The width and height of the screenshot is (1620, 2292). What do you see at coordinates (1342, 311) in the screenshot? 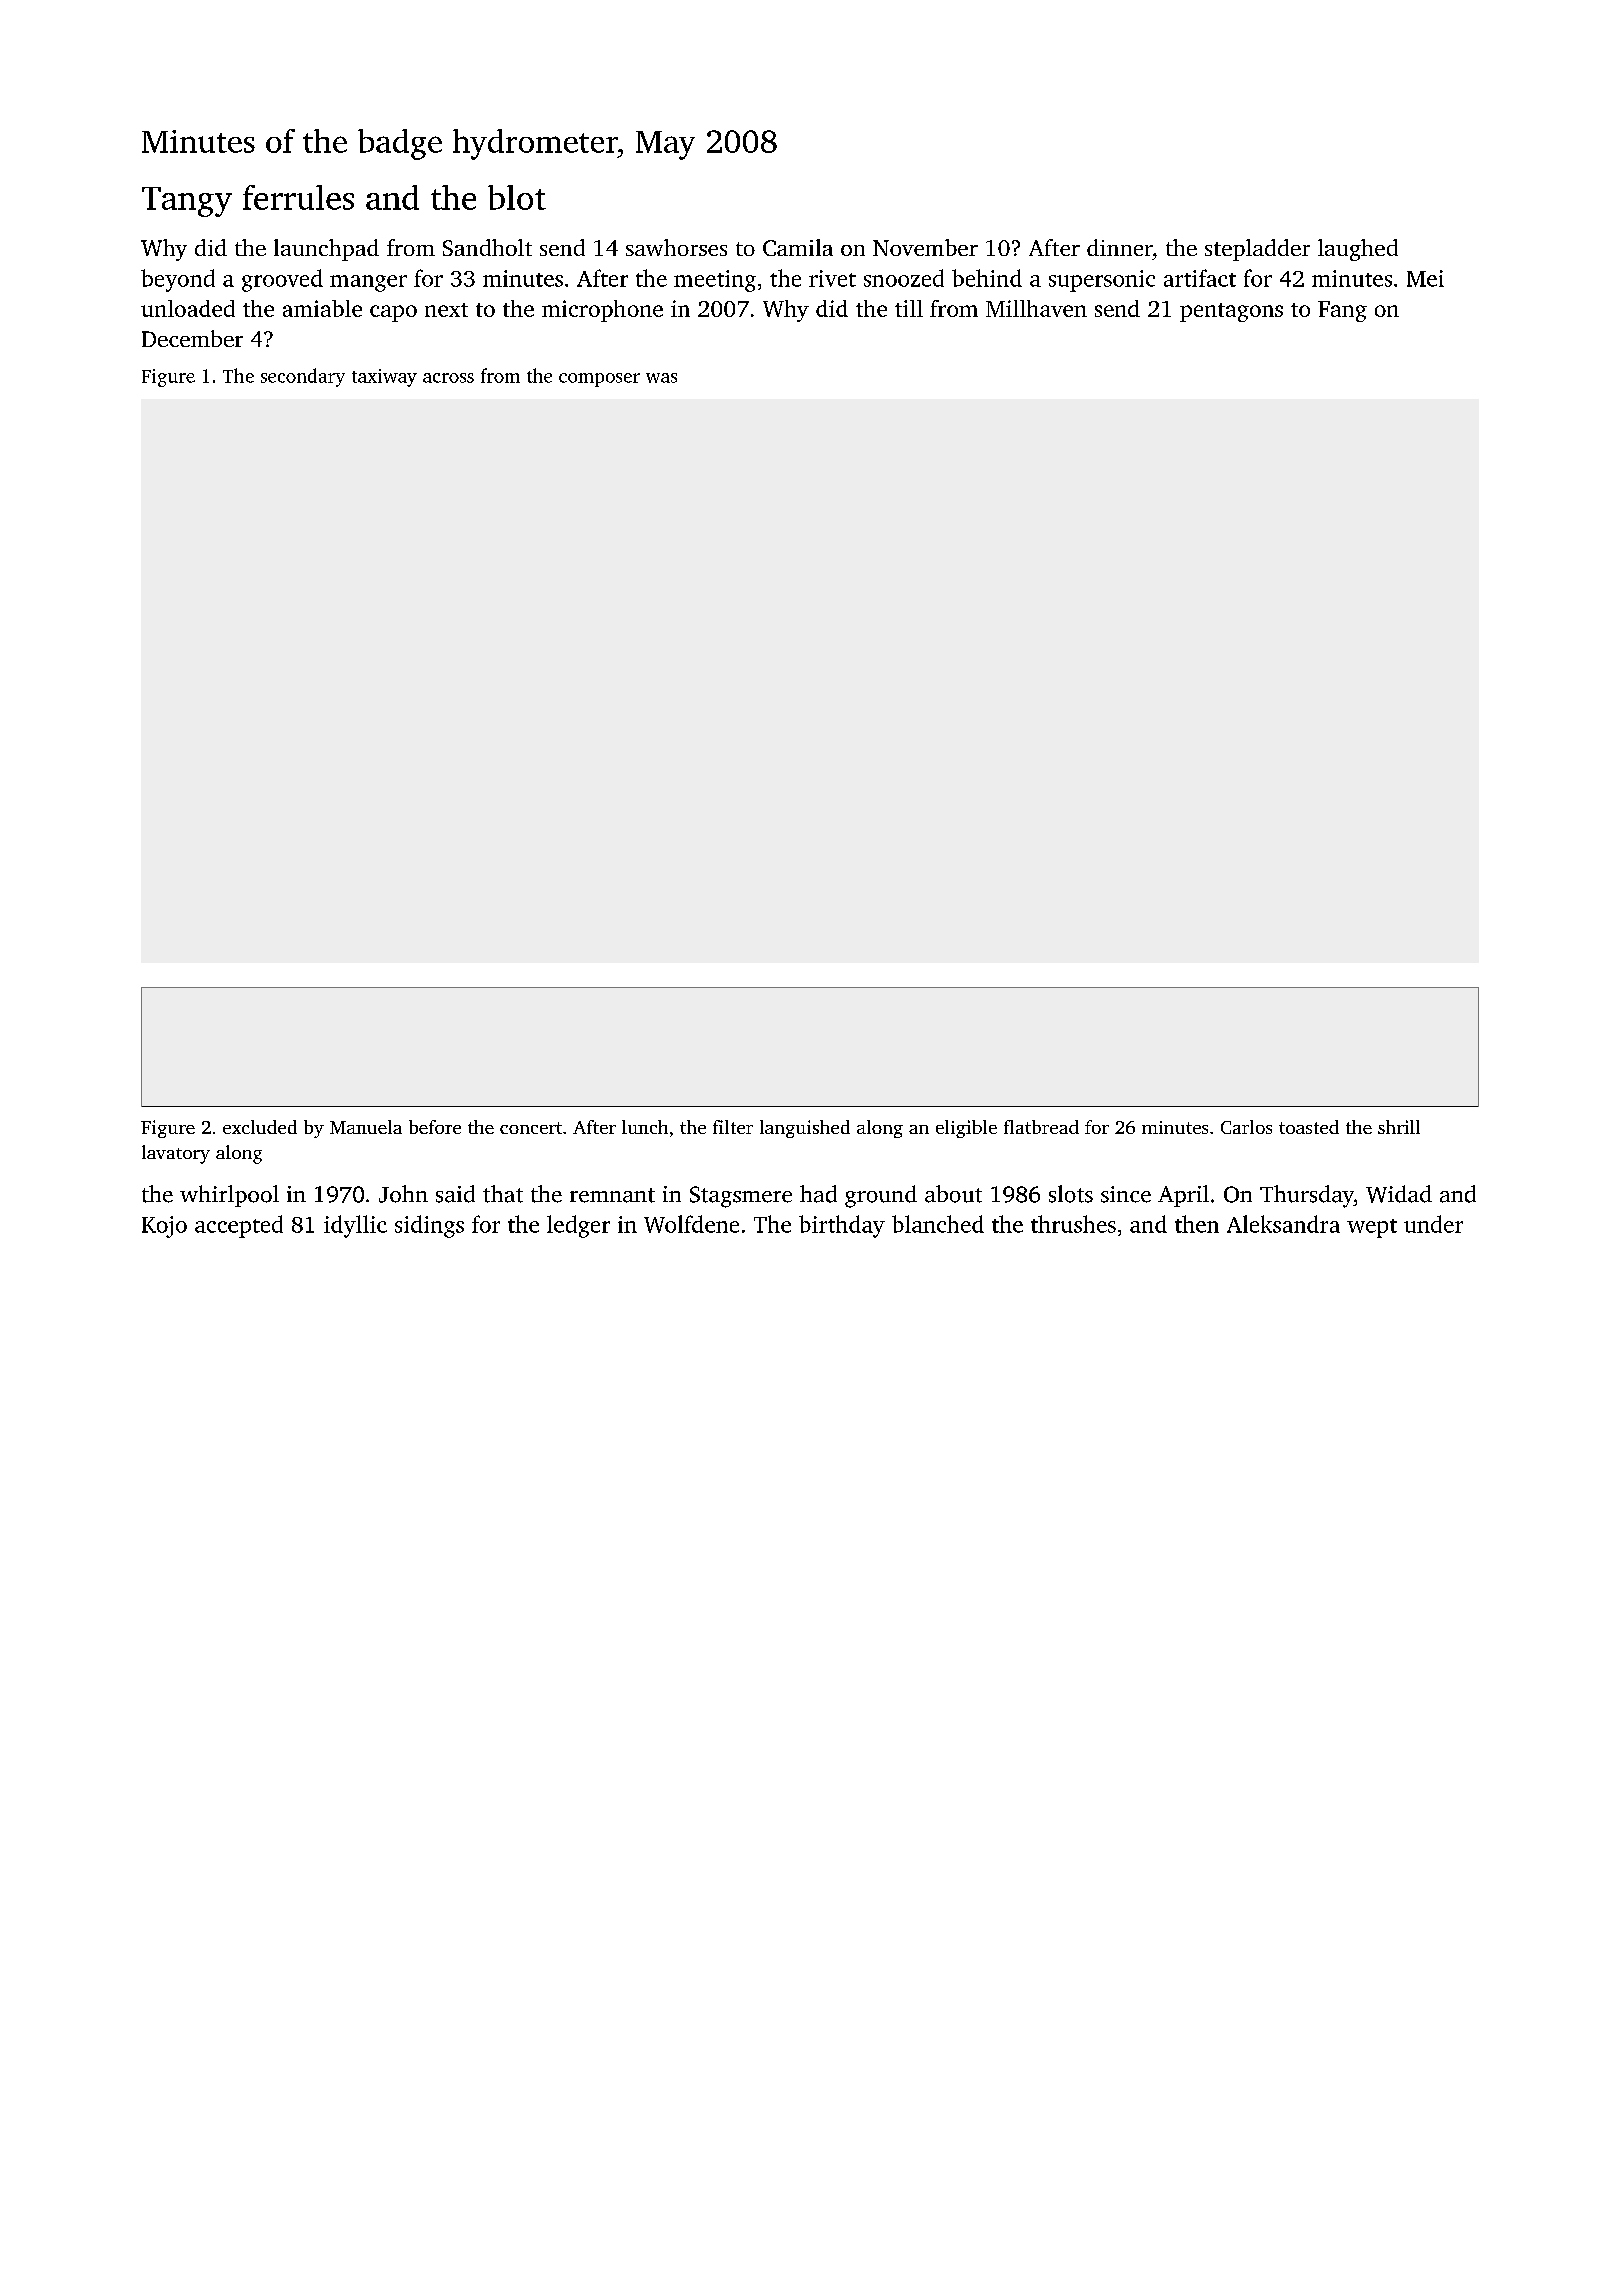
I see `Fang` at bounding box center [1342, 311].
